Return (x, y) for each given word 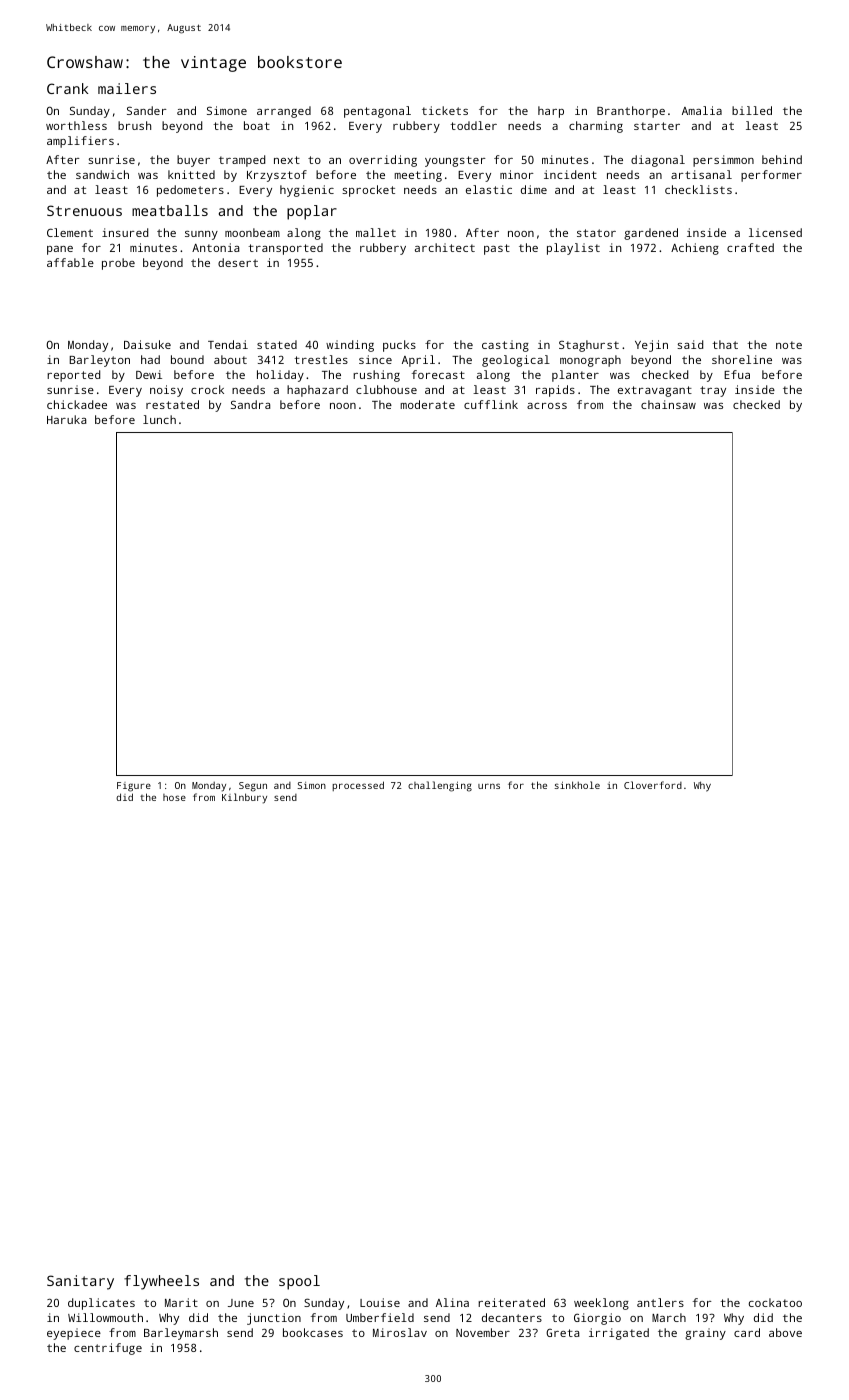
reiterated (511, 1302)
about (230, 359)
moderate (428, 404)
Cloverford (653, 785)
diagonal (658, 161)
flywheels (161, 1282)
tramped (242, 161)
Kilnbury (244, 798)
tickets (445, 110)
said (690, 344)
